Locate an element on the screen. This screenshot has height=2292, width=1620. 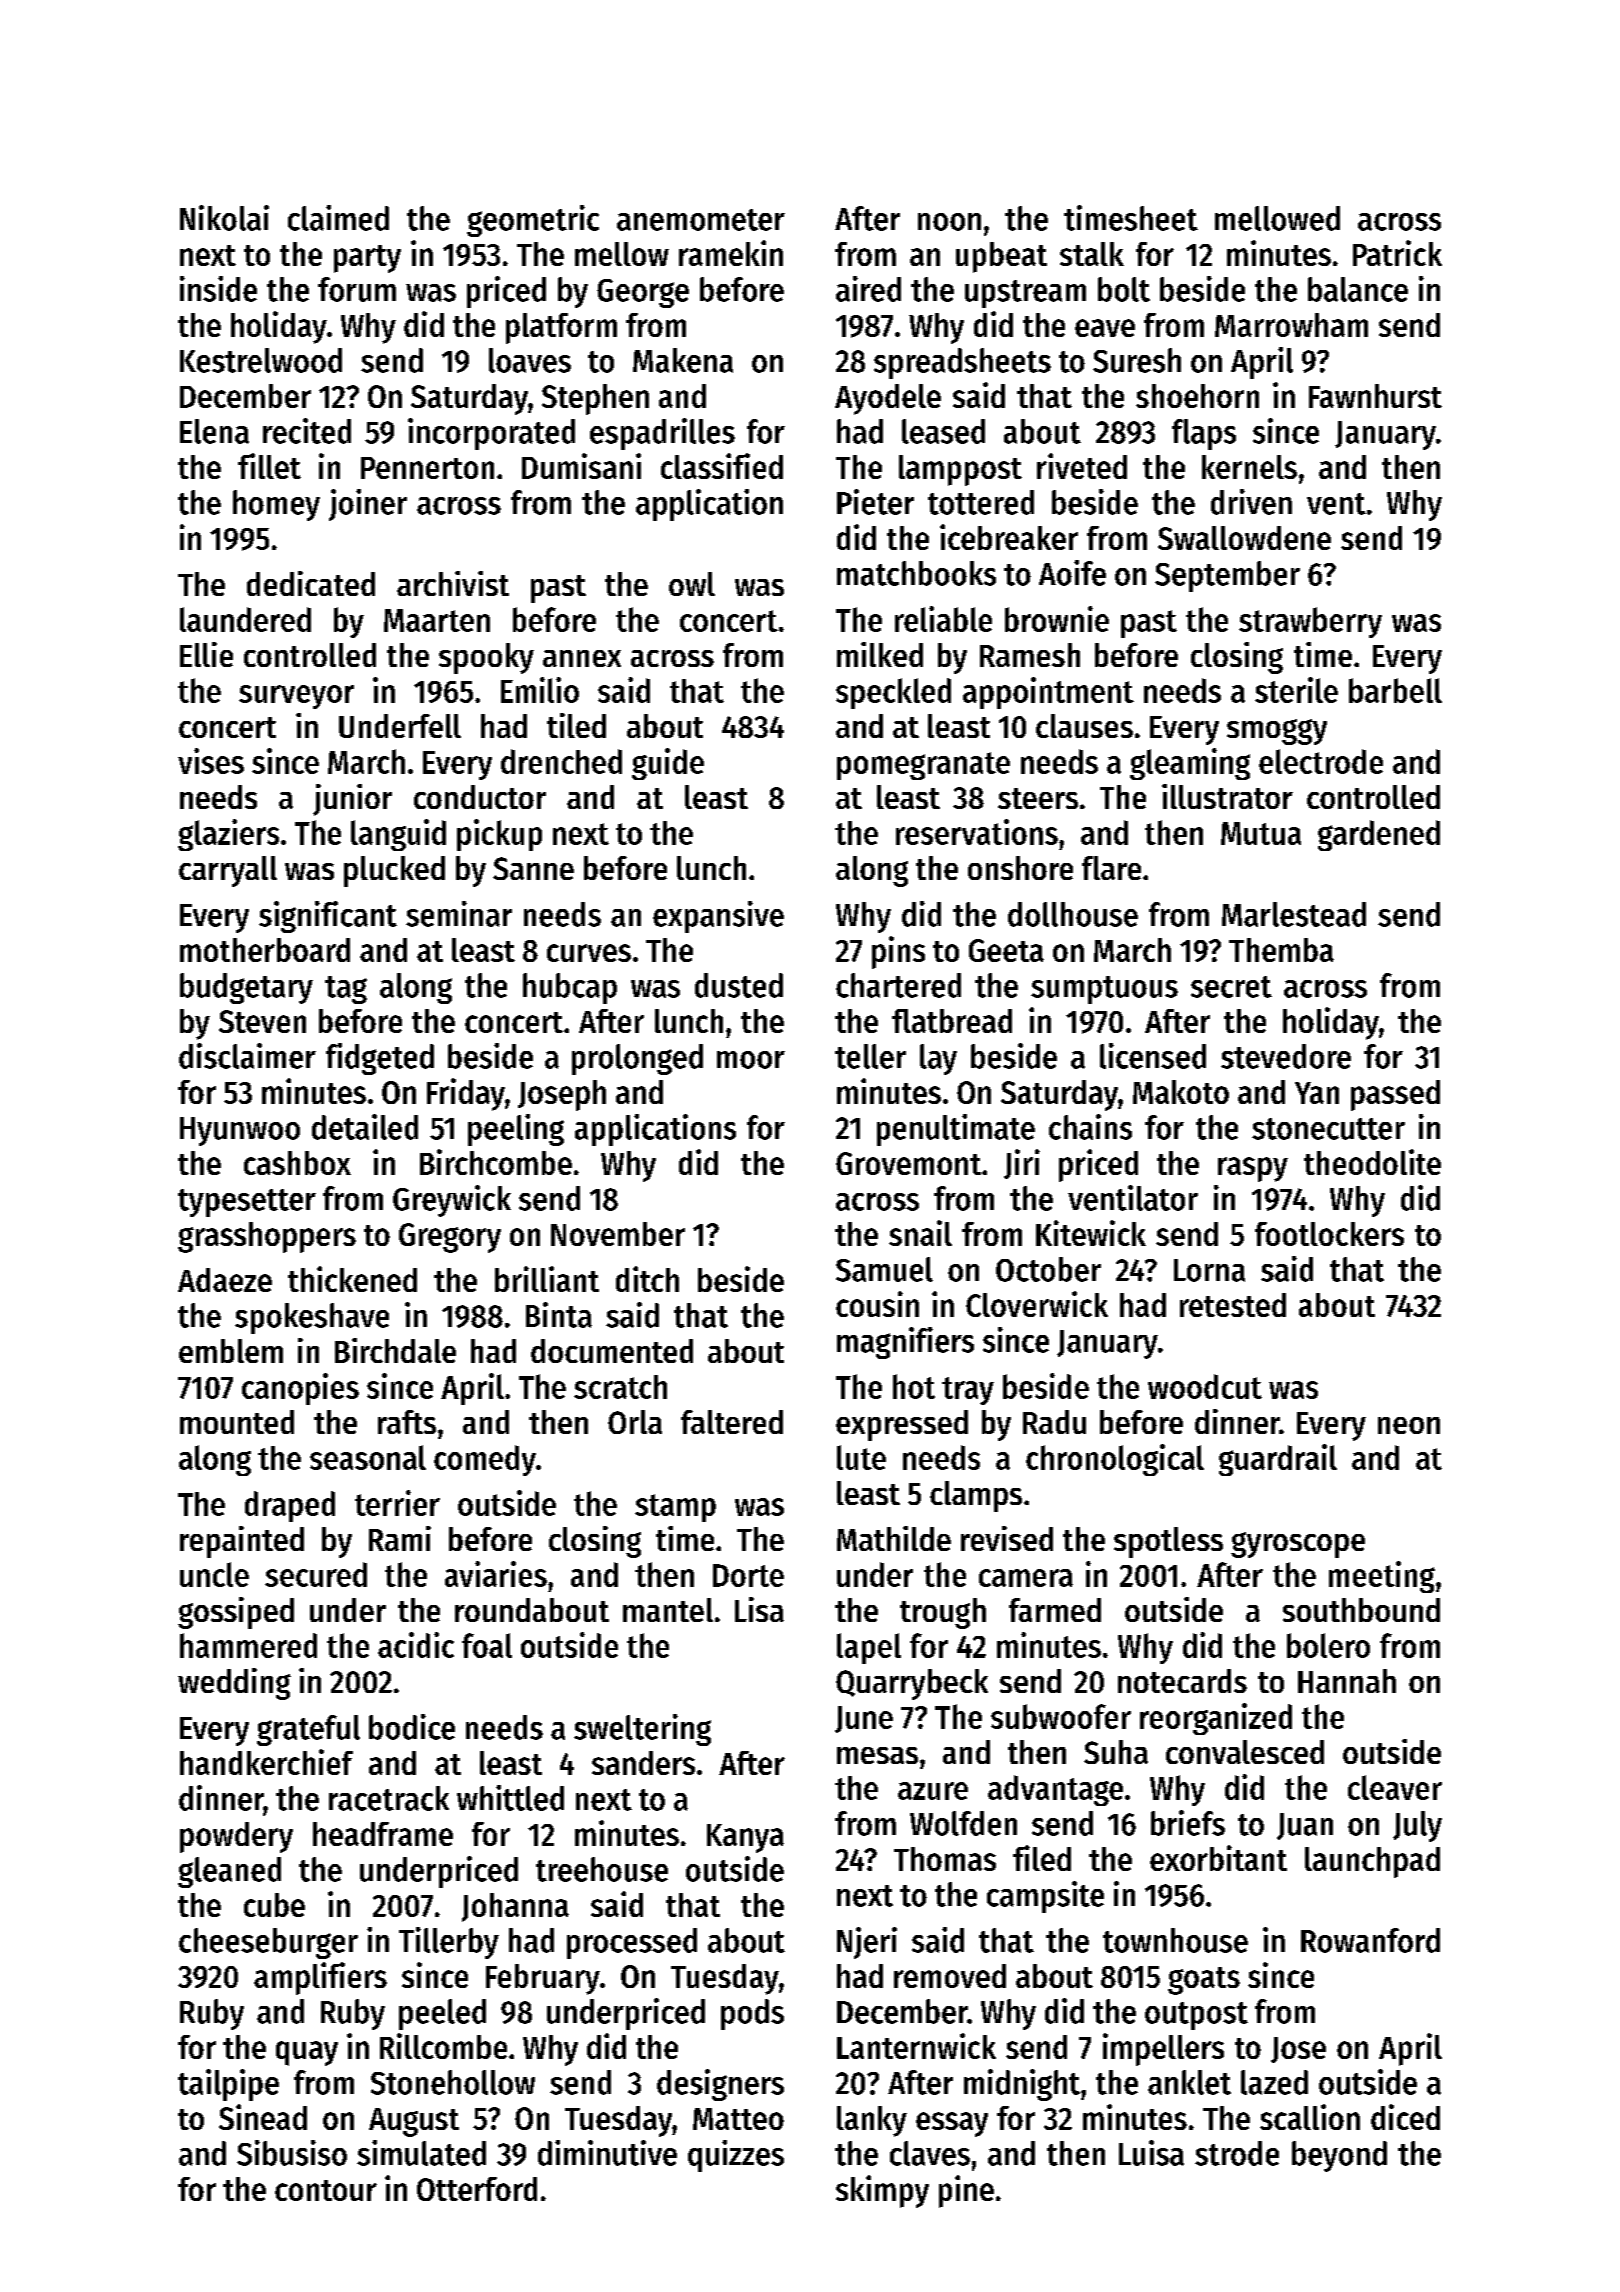
tailpipe is located at coordinates (228, 2085).
